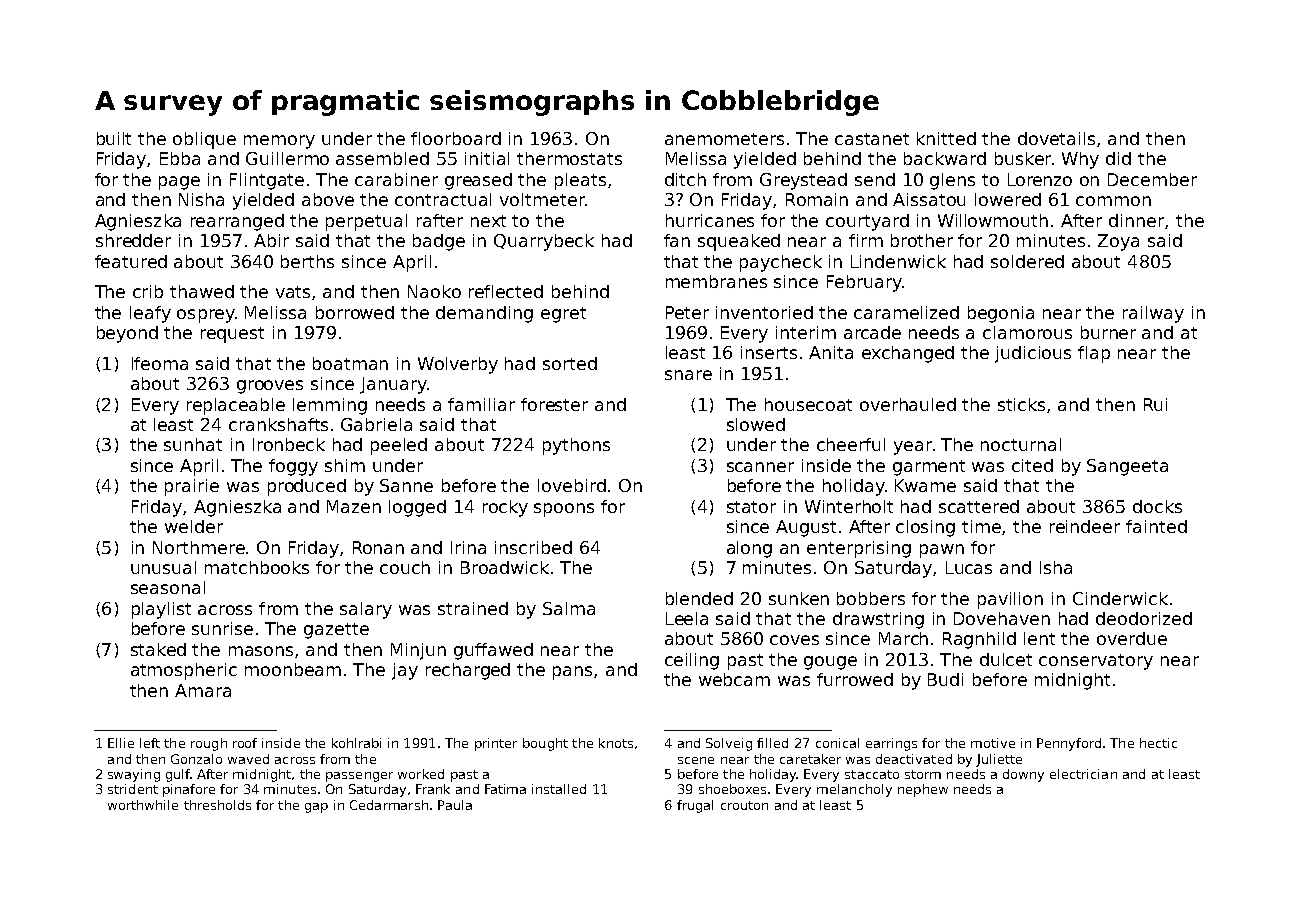 The image size is (1308, 924). Describe the element at coordinates (270, 387) in the document. I see `grooves` at that location.
